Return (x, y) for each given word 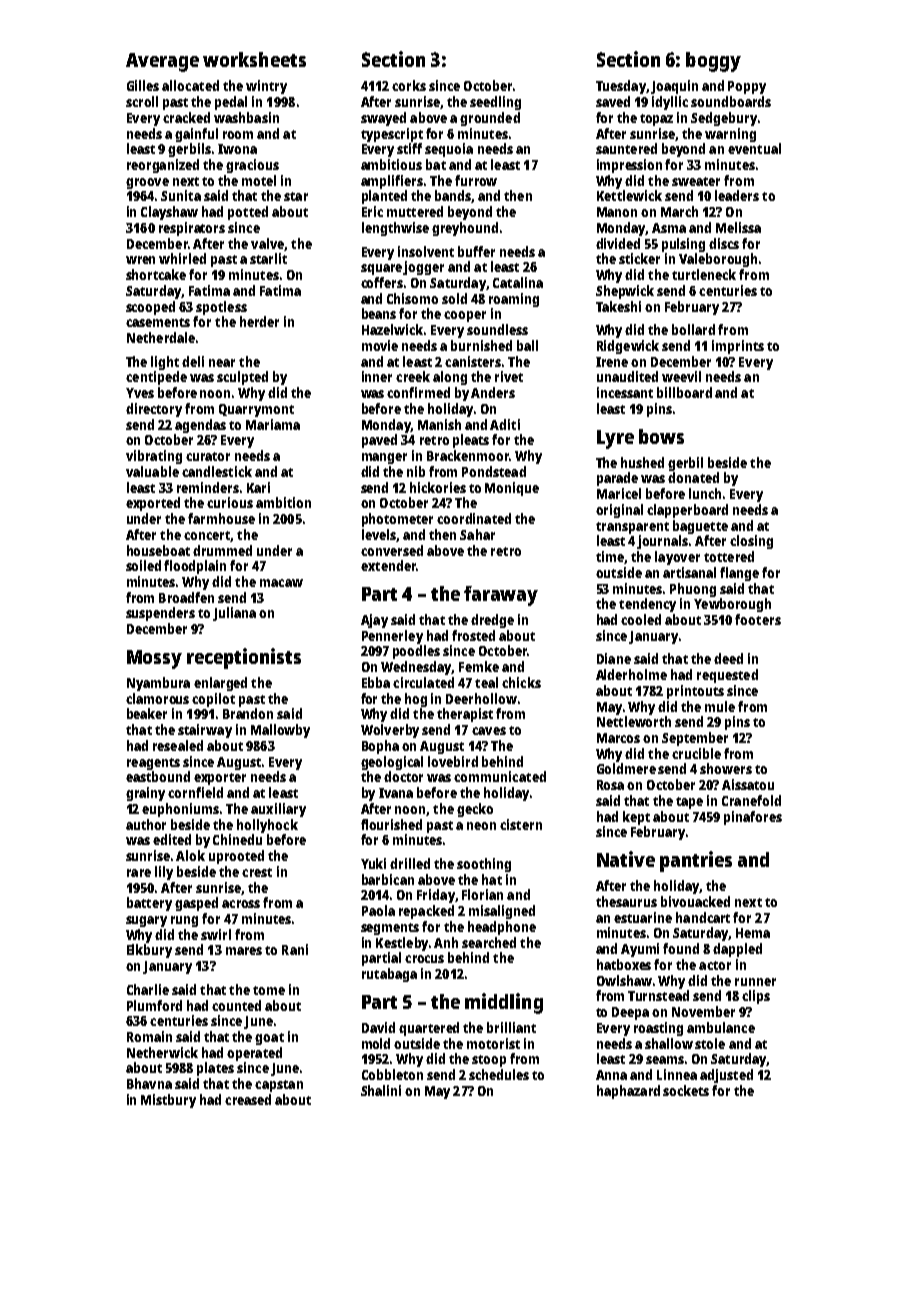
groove (147, 183)
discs (724, 243)
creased (248, 1099)
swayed (383, 119)
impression (629, 166)
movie (380, 345)
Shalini (381, 1090)
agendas (200, 426)
